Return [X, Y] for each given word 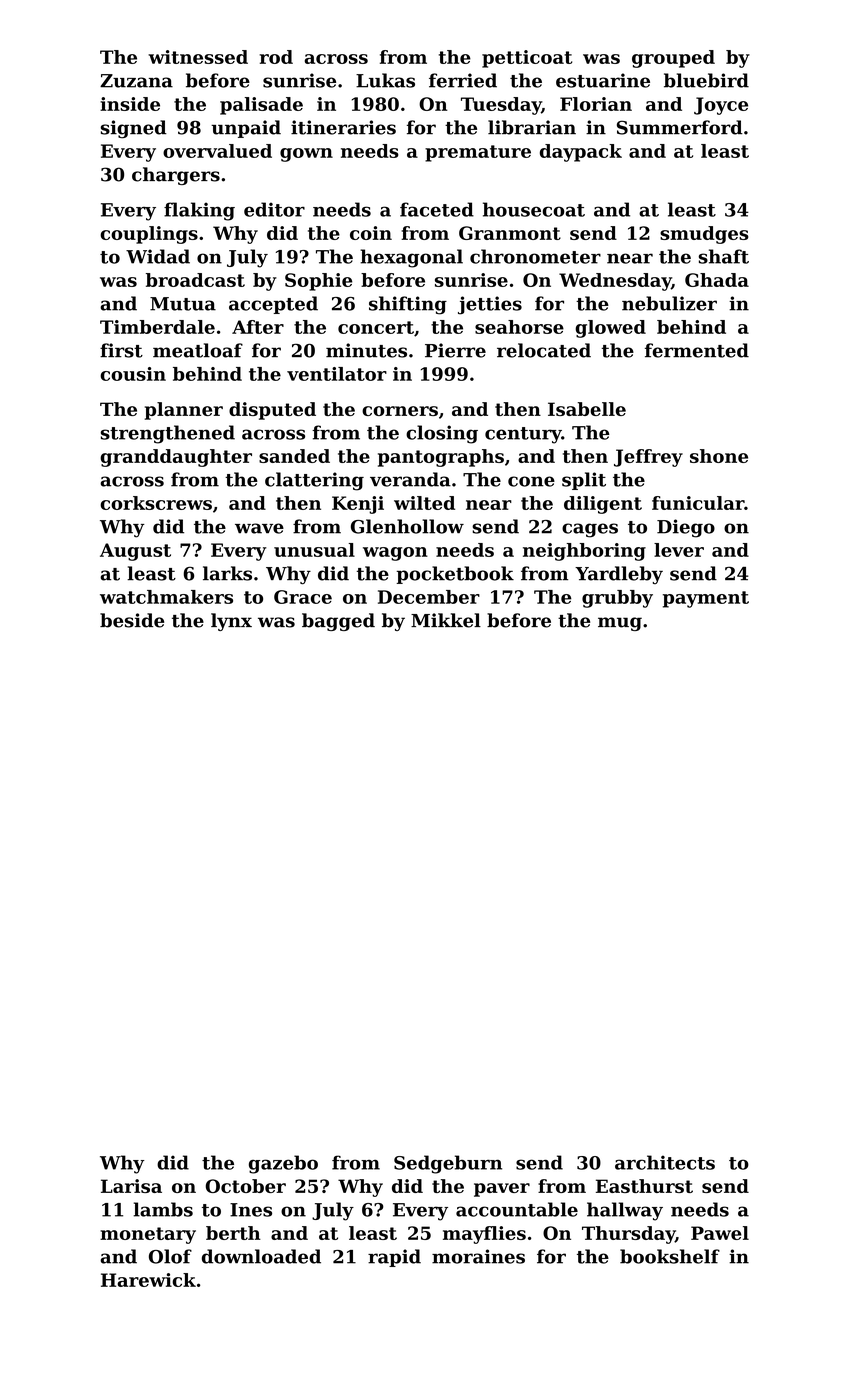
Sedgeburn [448, 1164]
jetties [490, 305]
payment [706, 599]
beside [132, 620]
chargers [176, 176]
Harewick [148, 1280]
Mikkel [446, 620]
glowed [610, 329]
